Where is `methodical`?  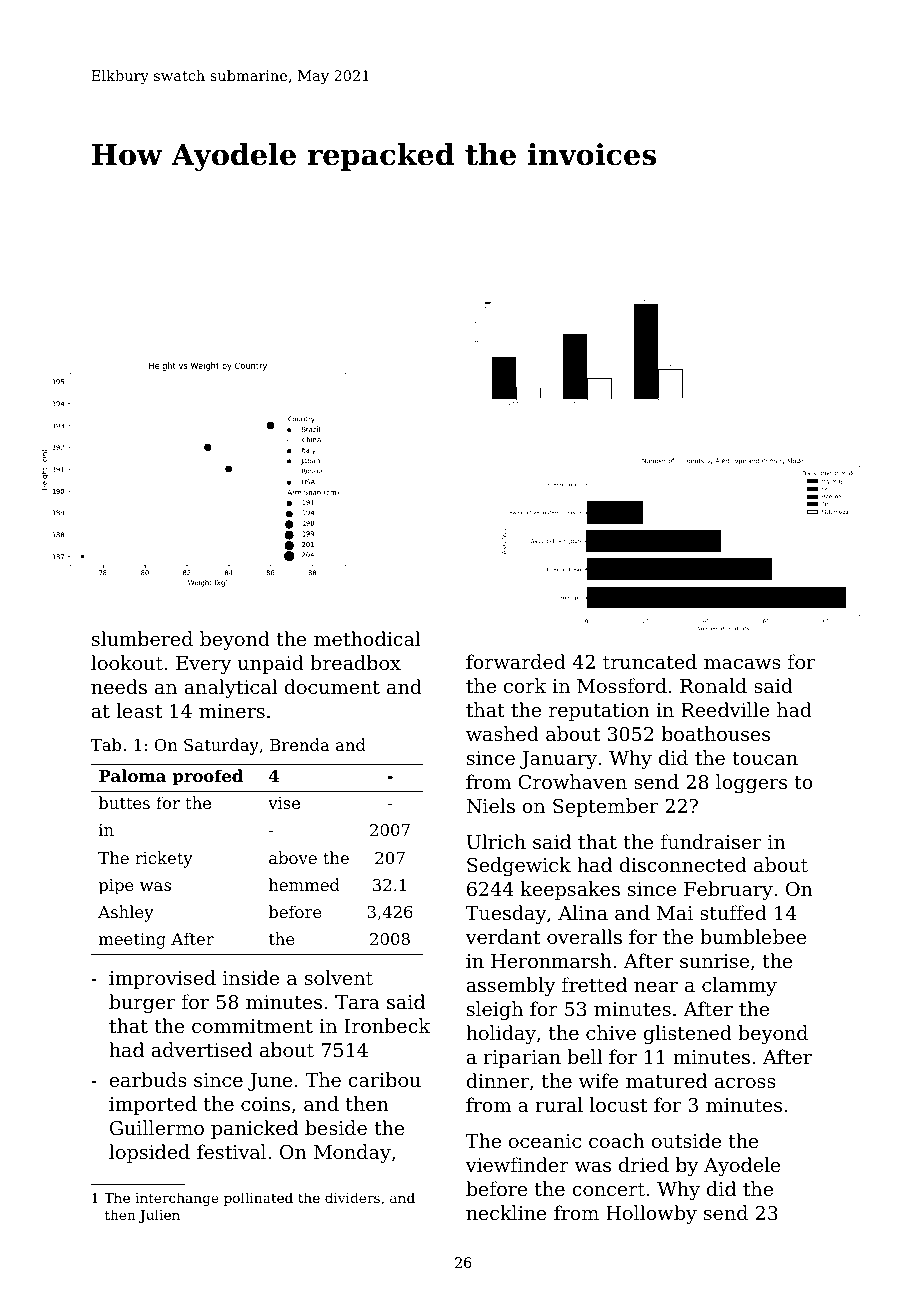 methodical is located at coordinates (367, 638).
